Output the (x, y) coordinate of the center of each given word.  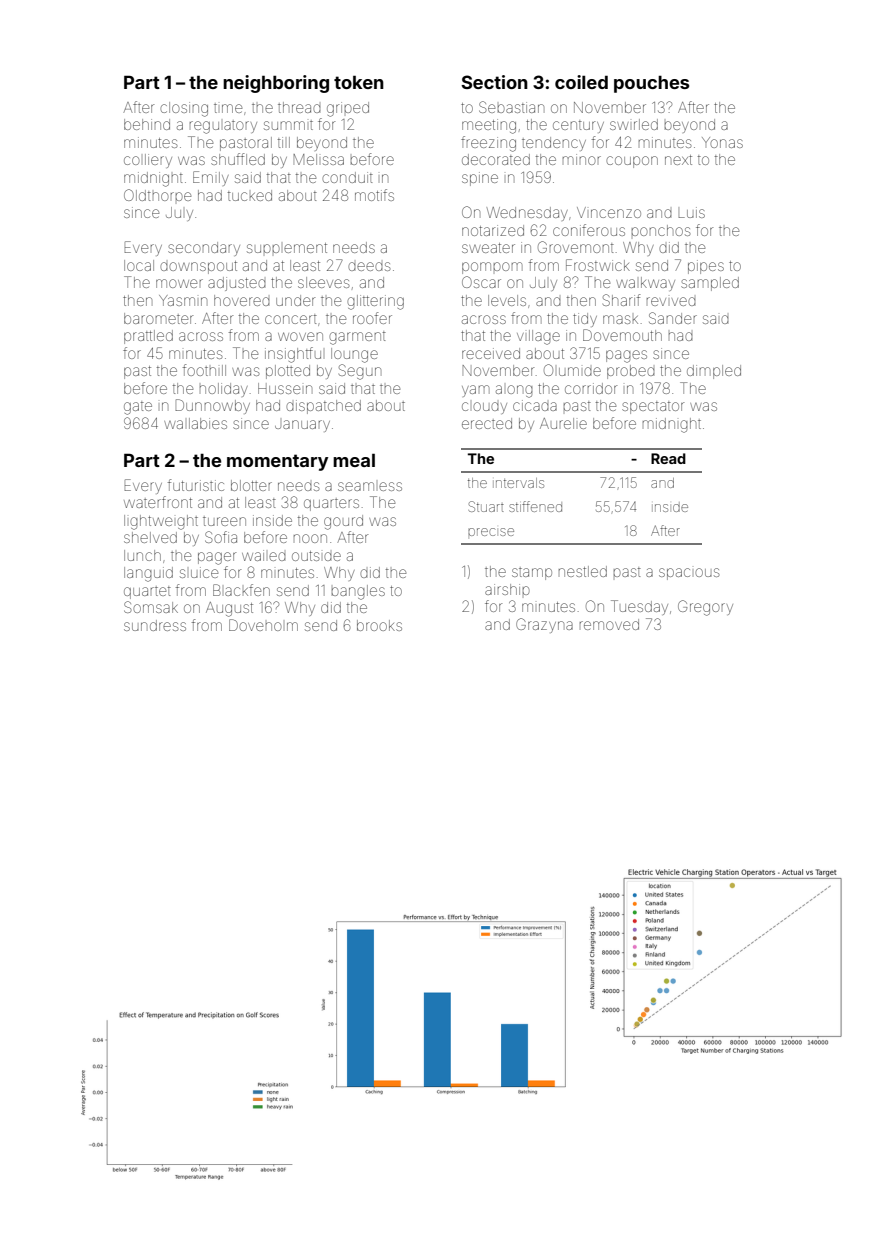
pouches (651, 84)
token (359, 82)
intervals (518, 483)
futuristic (196, 485)
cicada (535, 405)
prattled (148, 337)
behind (147, 124)
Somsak (151, 607)
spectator (653, 407)
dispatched (323, 407)
